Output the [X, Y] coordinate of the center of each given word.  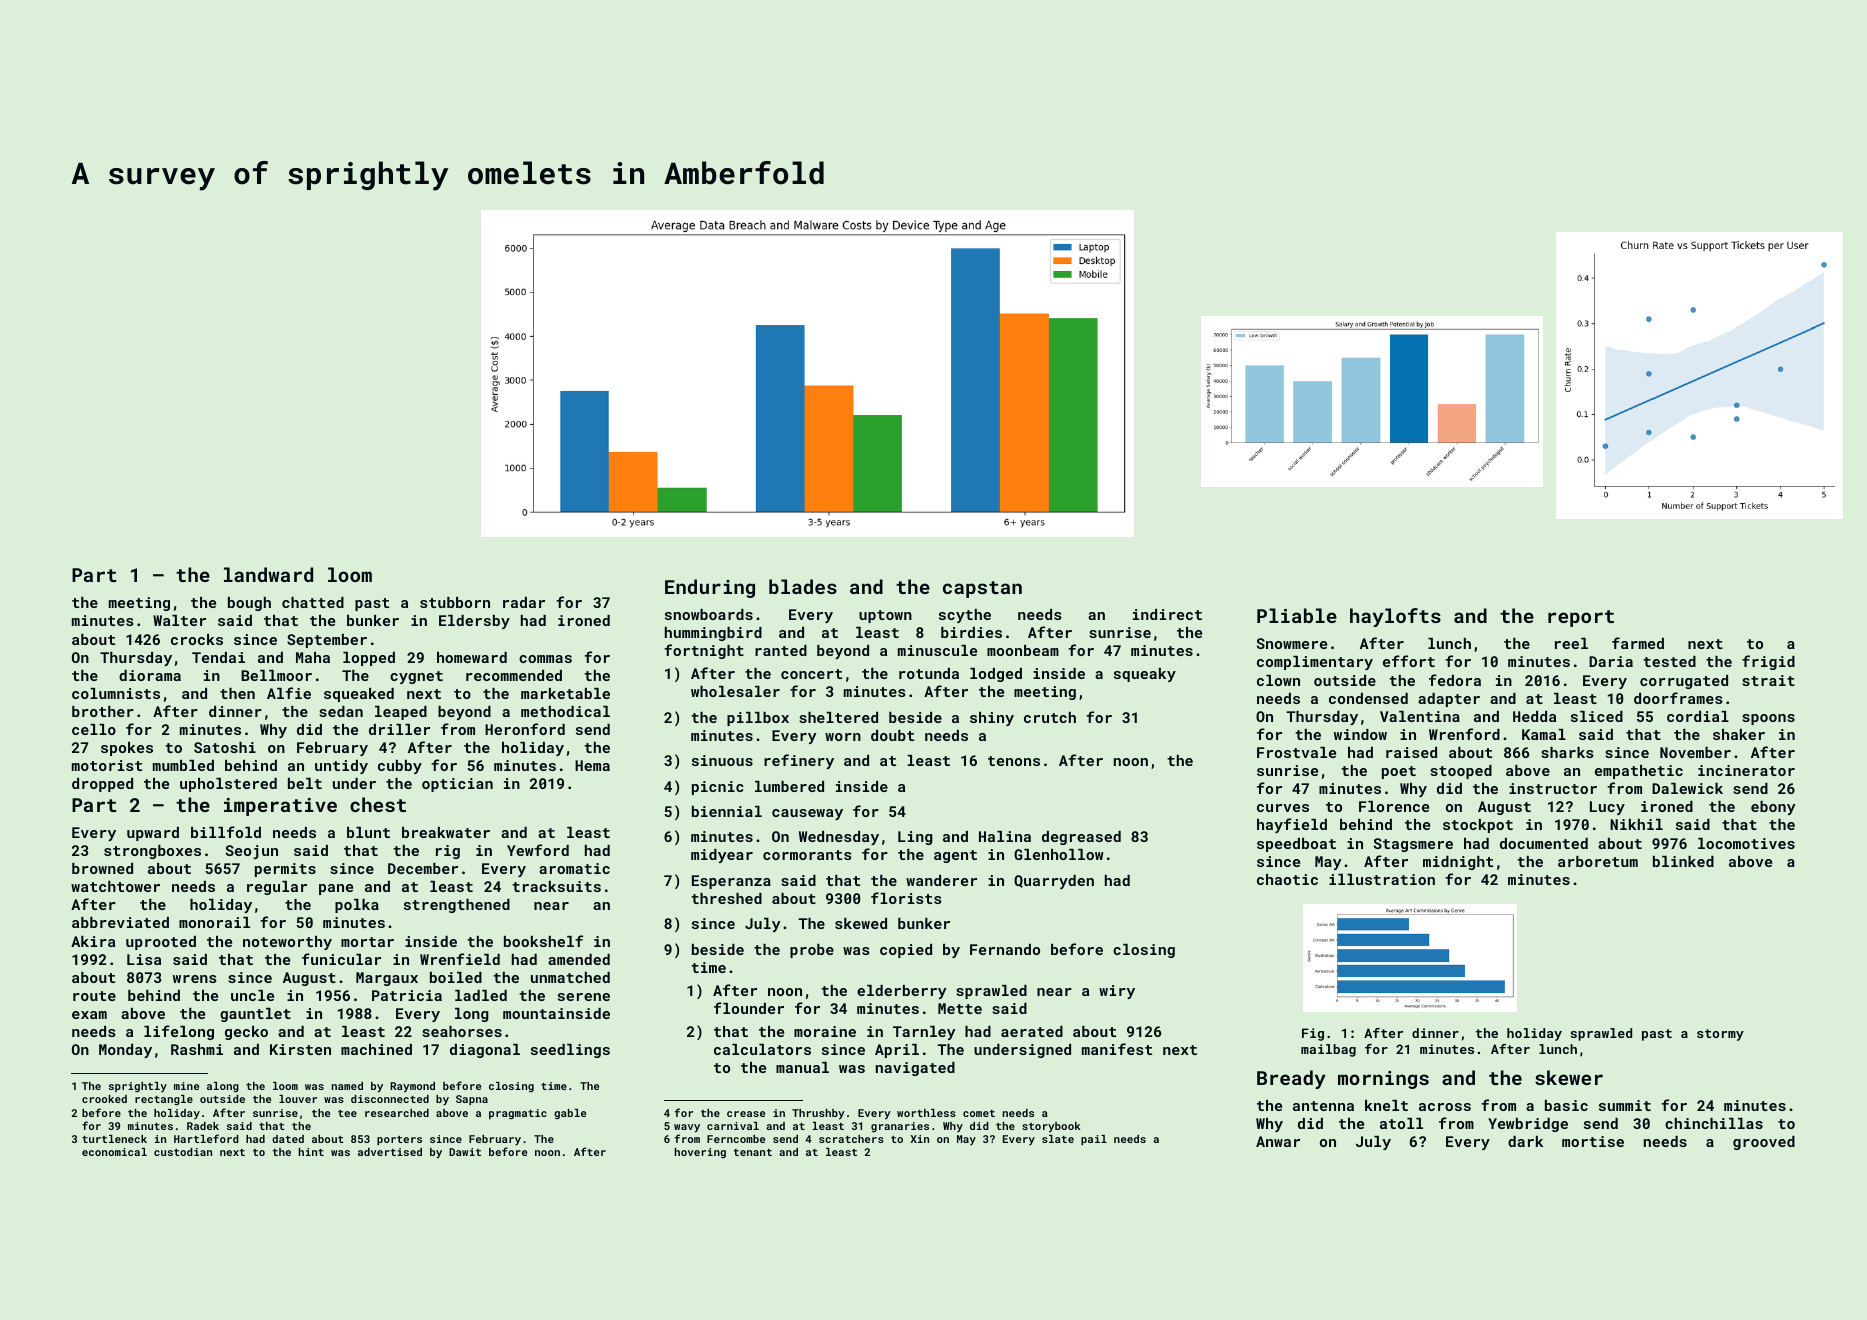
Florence [1394, 806]
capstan [982, 589]
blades [803, 586]
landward [268, 574]
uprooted [161, 943]
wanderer [941, 880]
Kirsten [300, 1049]
